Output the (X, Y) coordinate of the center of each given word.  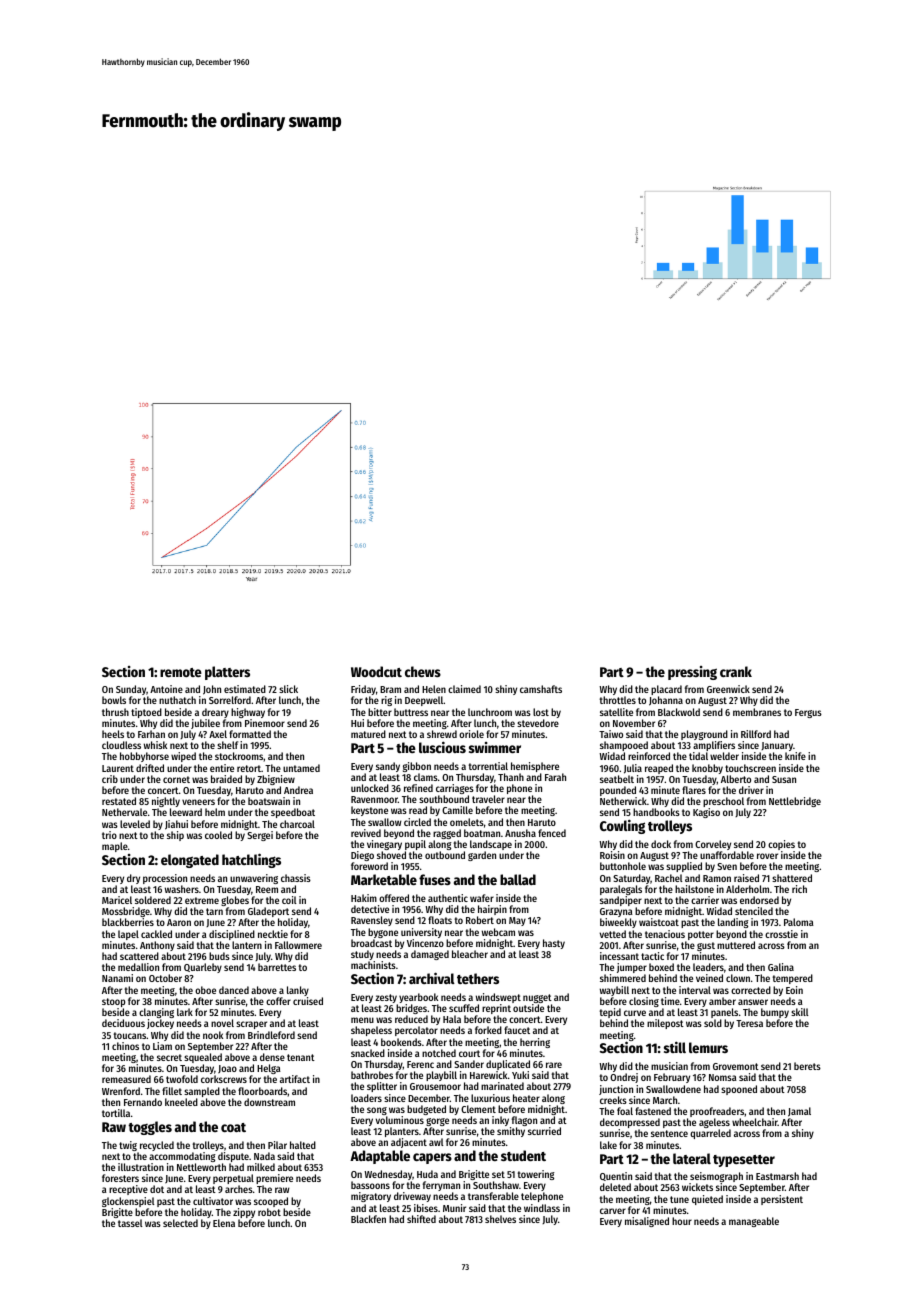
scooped (271, 1202)
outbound (445, 855)
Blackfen (368, 1219)
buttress (411, 712)
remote (181, 672)
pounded (618, 791)
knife (795, 756)
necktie (273, 934)
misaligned (647, 1222)
